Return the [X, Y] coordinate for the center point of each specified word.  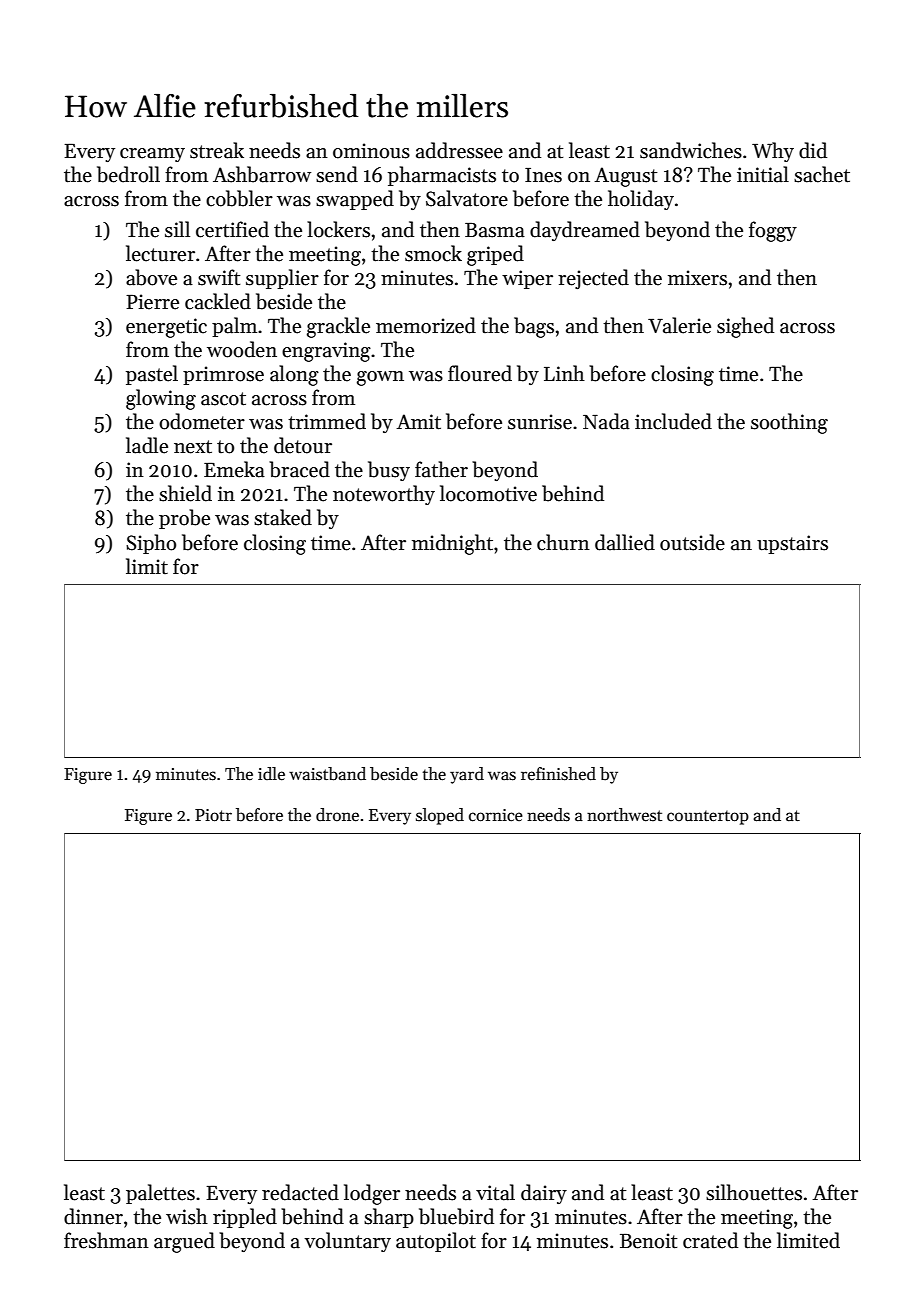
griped [495, 255]
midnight [452, 544]
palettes [160, 1194]
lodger [372, 1194]
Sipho [151, 544]
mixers [697, 278]
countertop [708, 817]
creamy [152, 155]
